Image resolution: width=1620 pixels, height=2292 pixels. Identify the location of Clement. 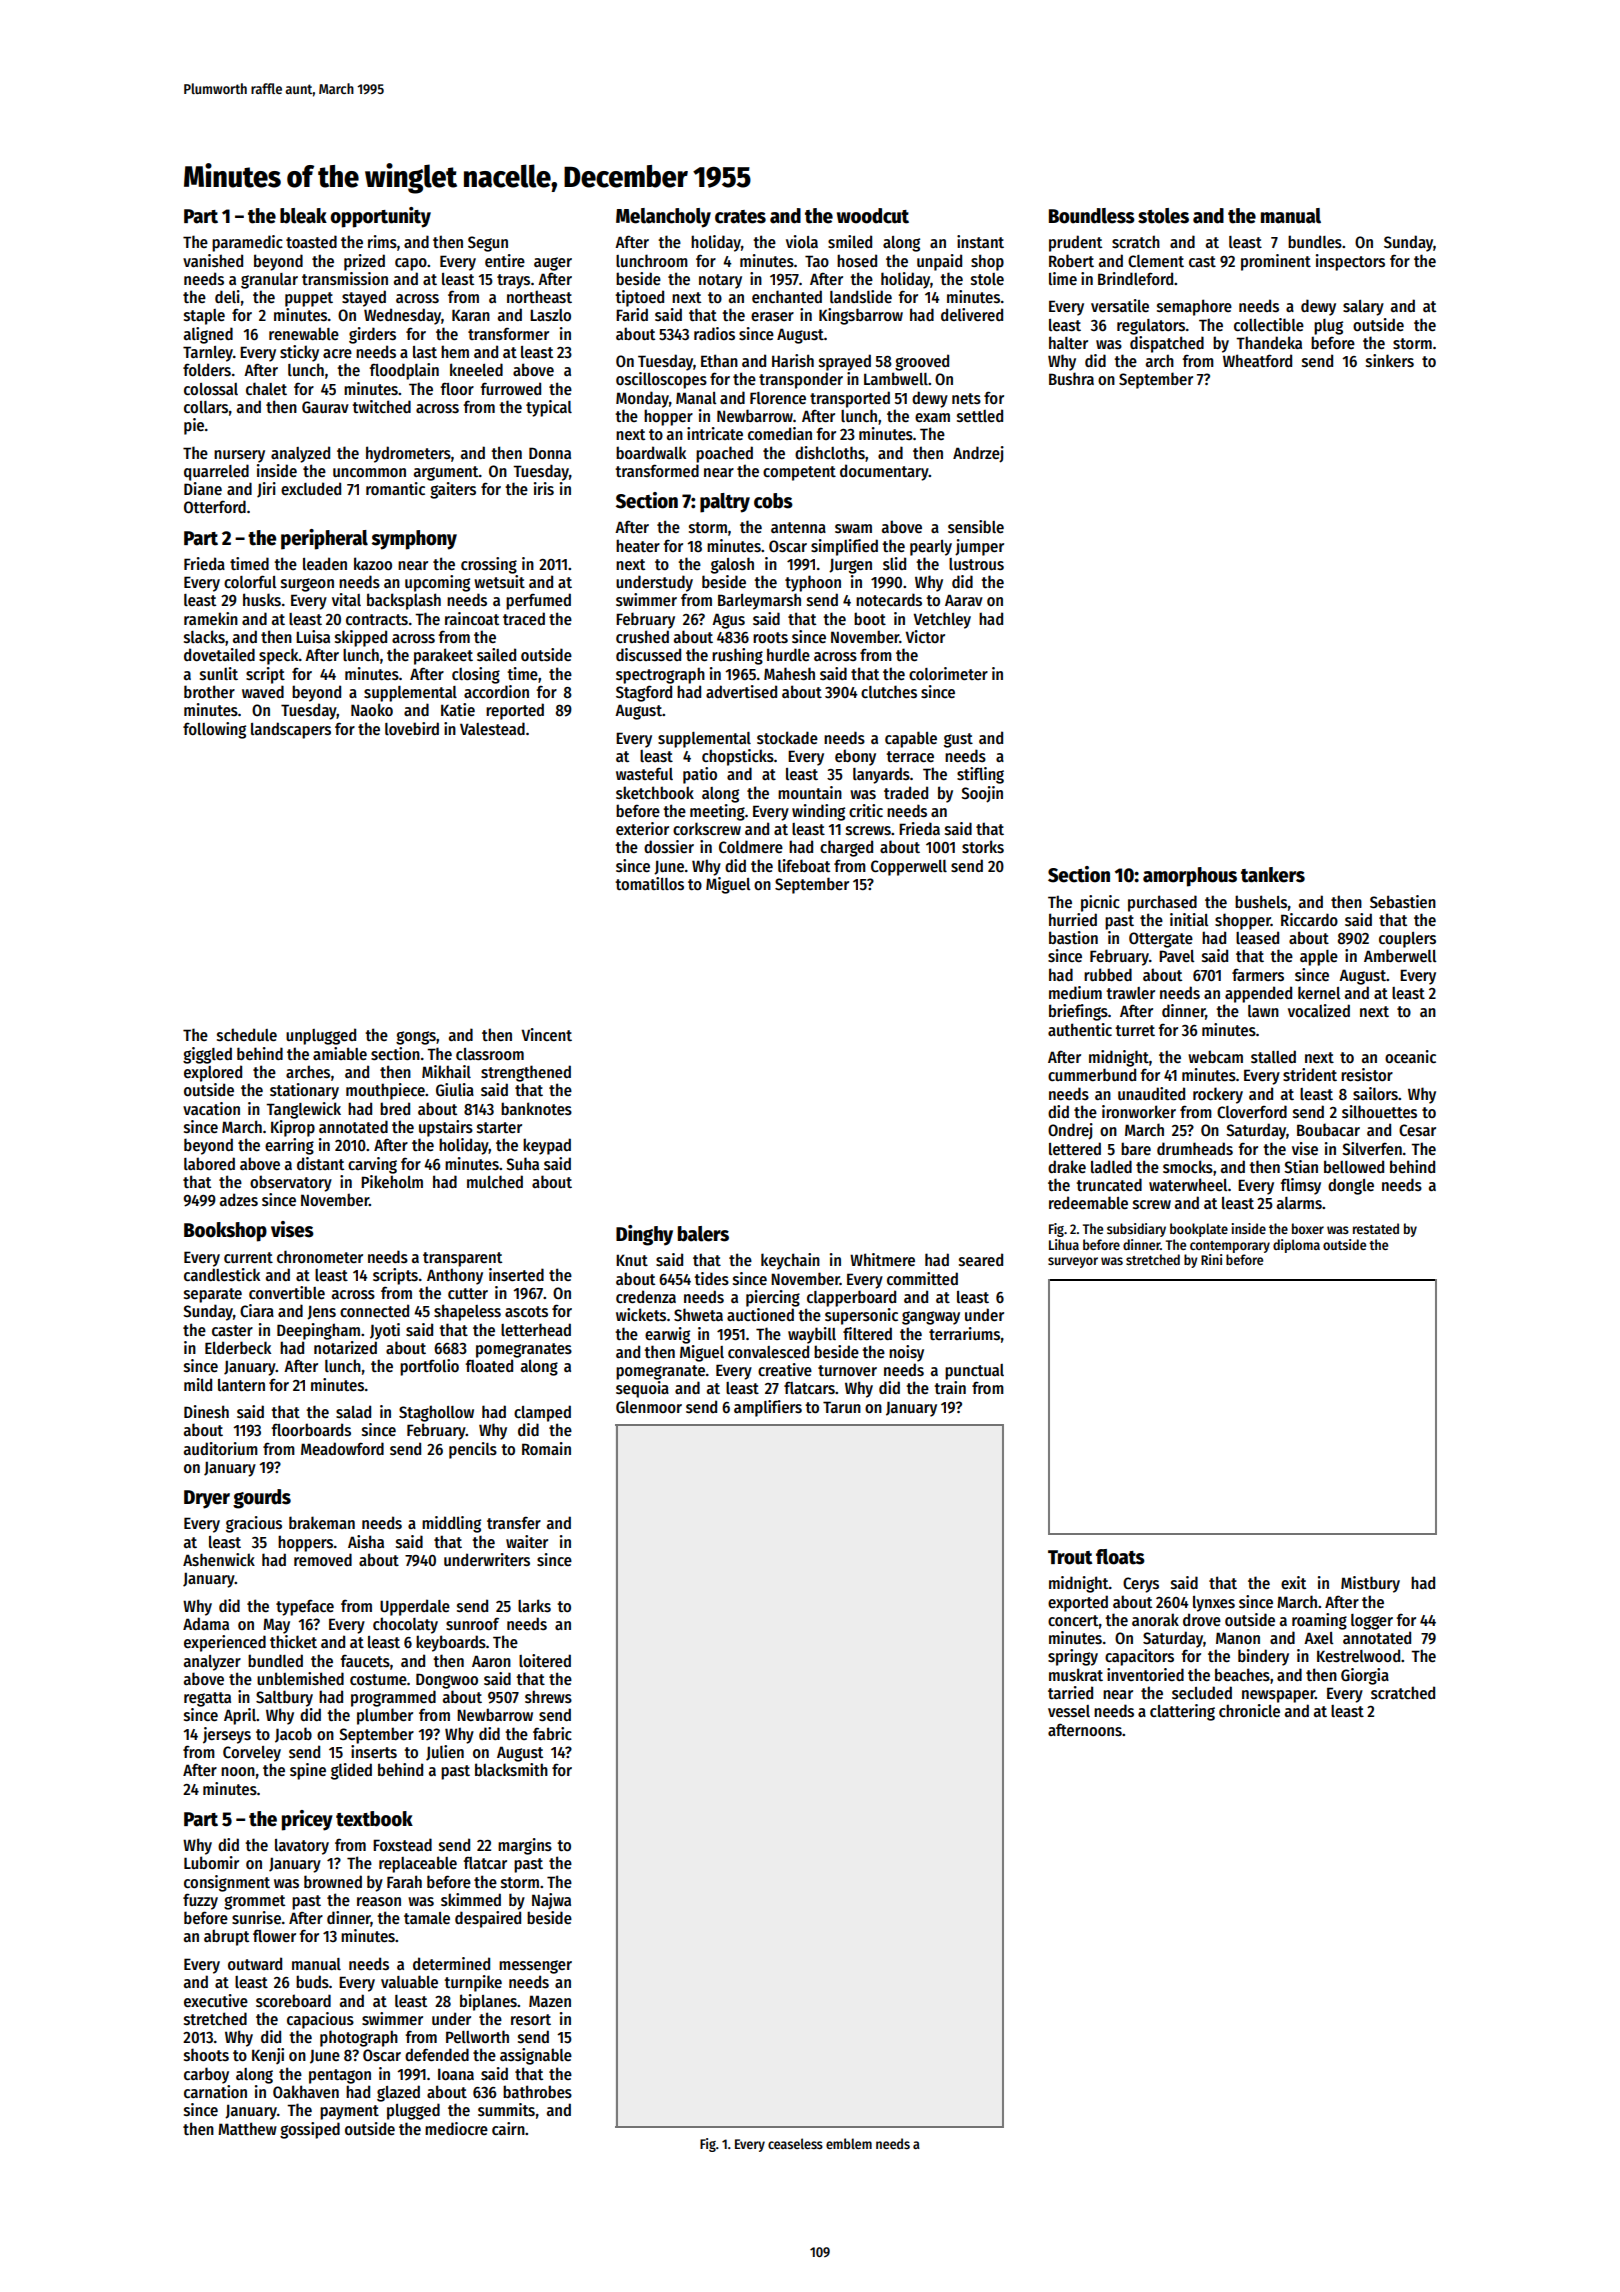
(1156, 261).
